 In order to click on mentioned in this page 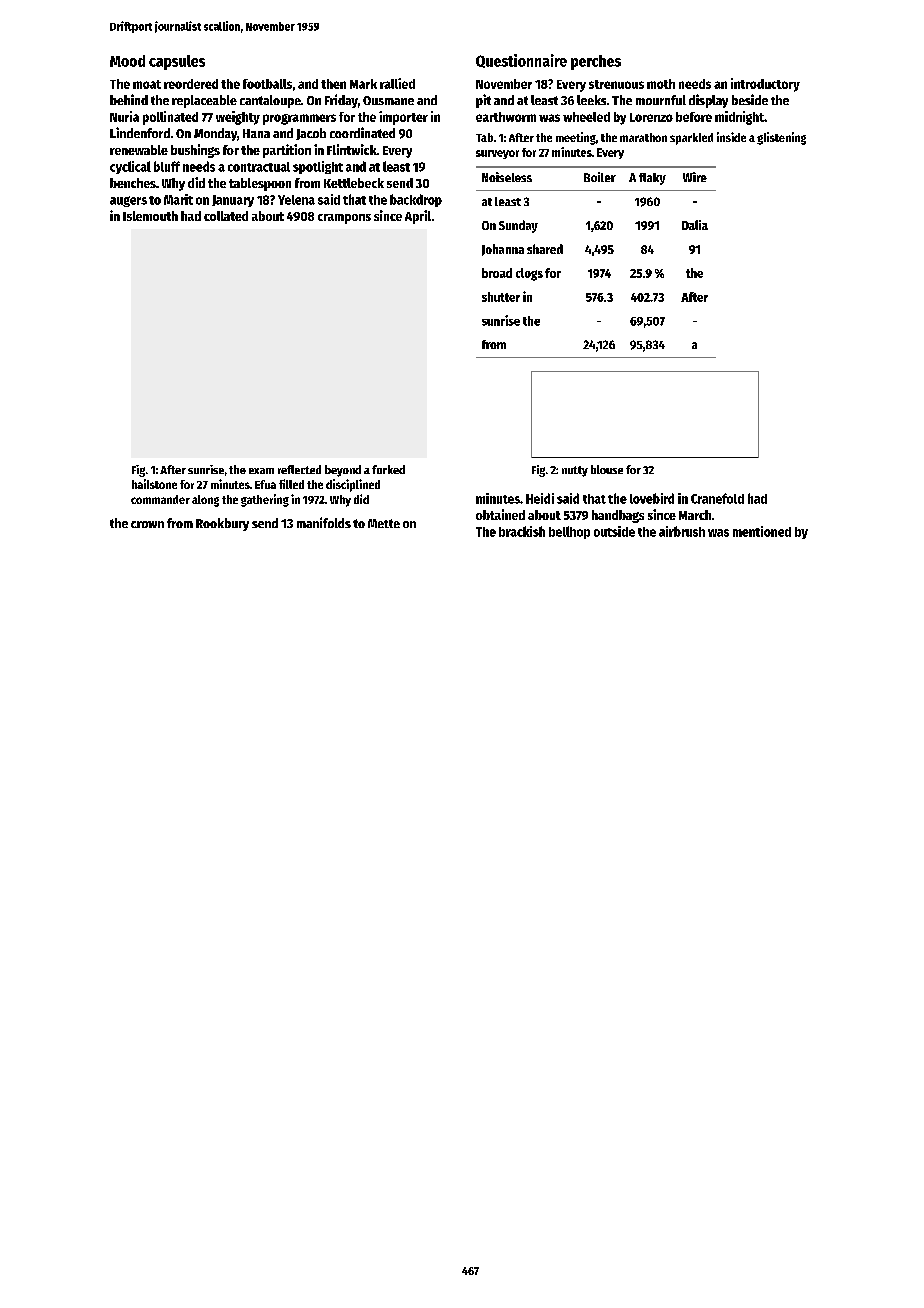, I will do `click(762, 531)`.
